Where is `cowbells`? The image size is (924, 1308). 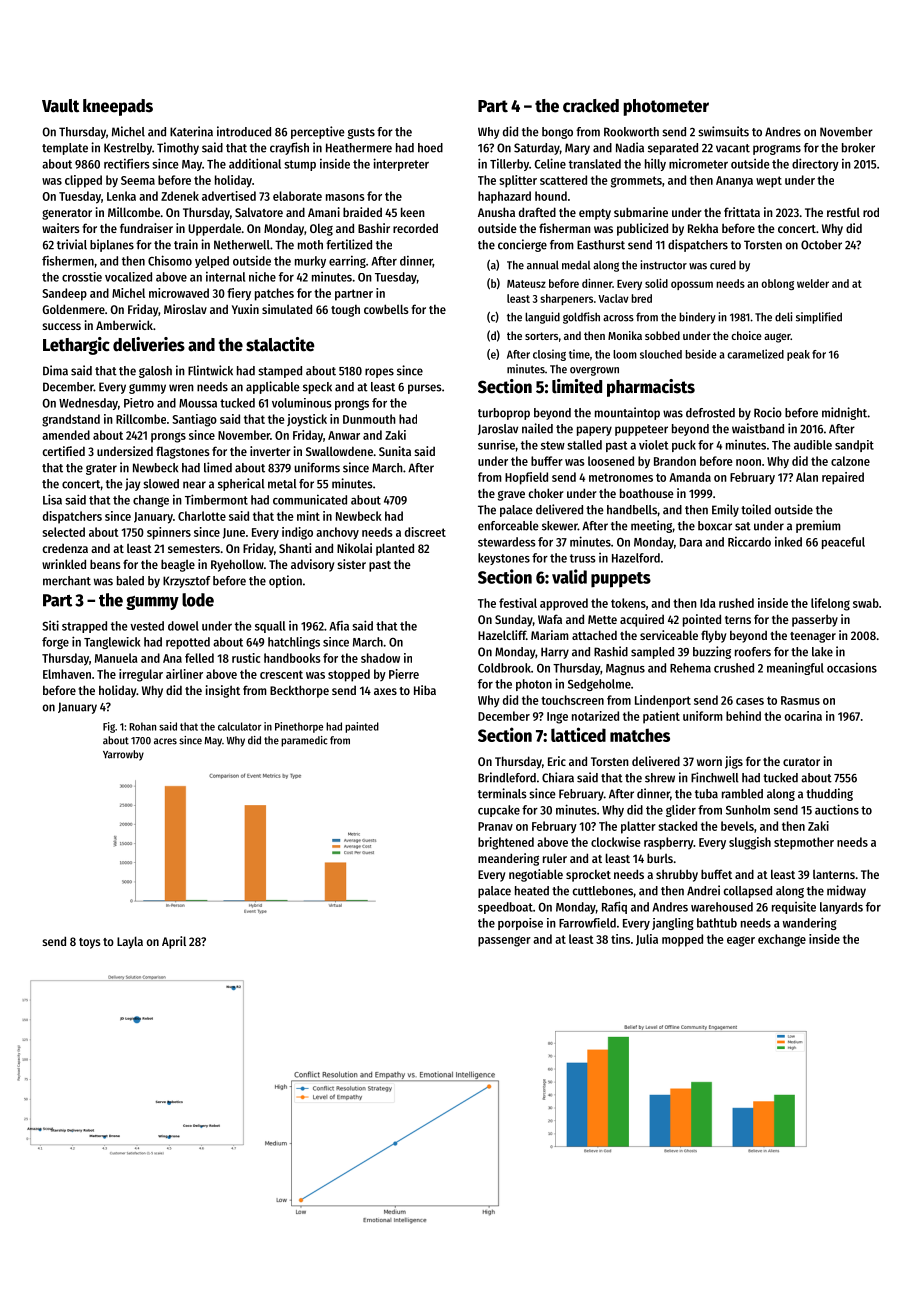 cowbells is located at coordinates (386, 309).
